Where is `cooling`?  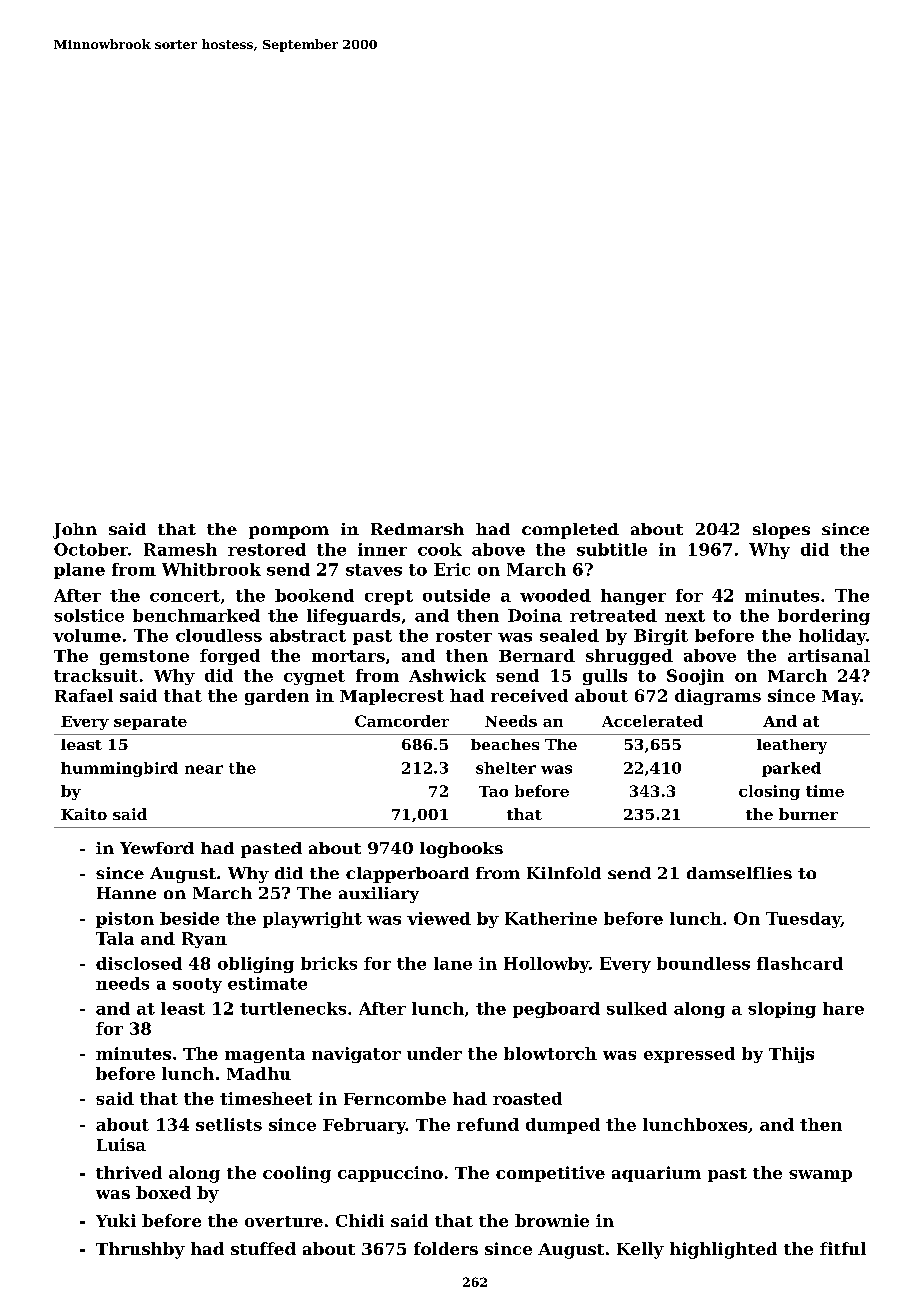
cooling is located at coordinates (297, 1174).
